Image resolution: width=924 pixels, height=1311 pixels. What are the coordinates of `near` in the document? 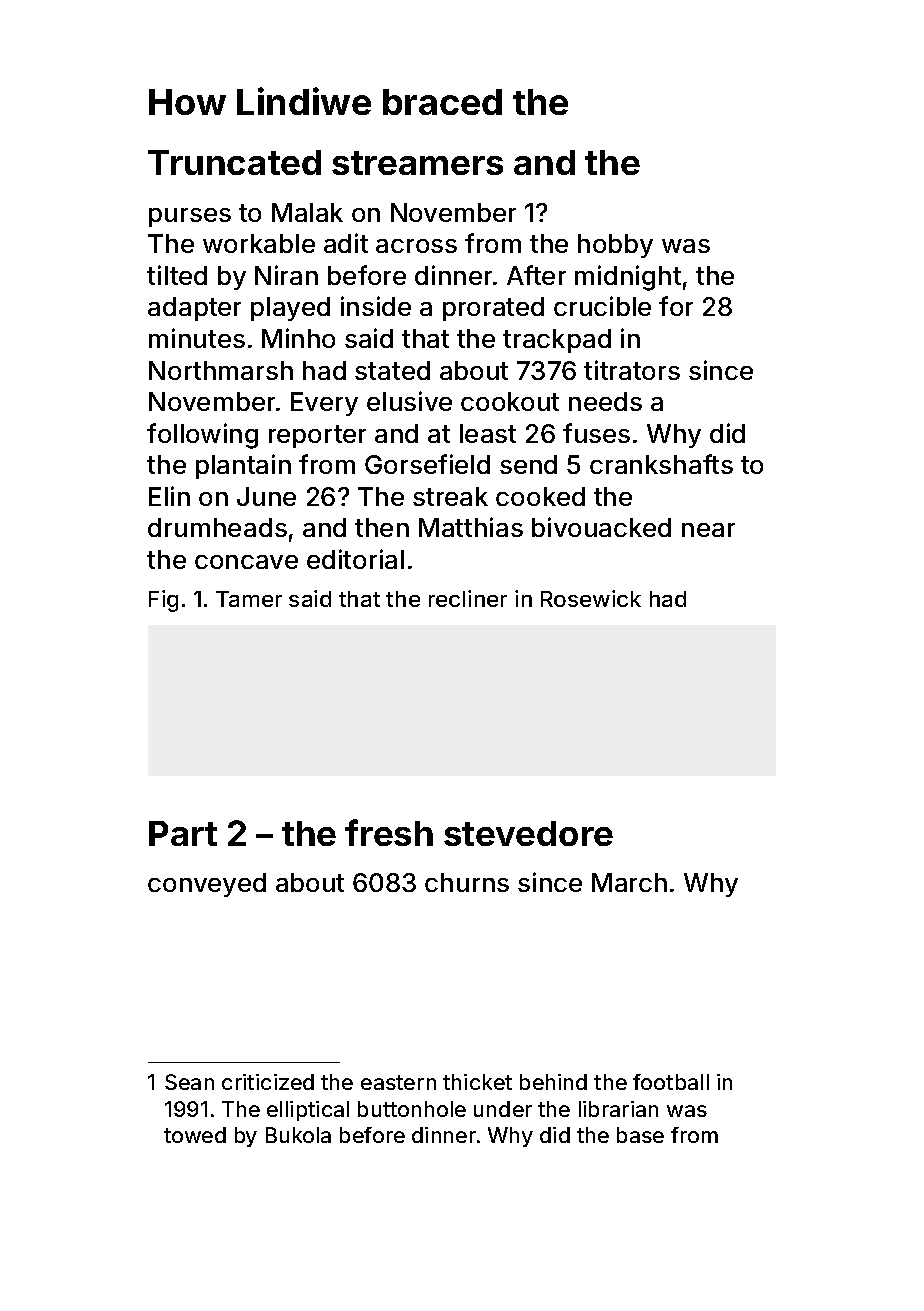 It's located at (708, 530).
